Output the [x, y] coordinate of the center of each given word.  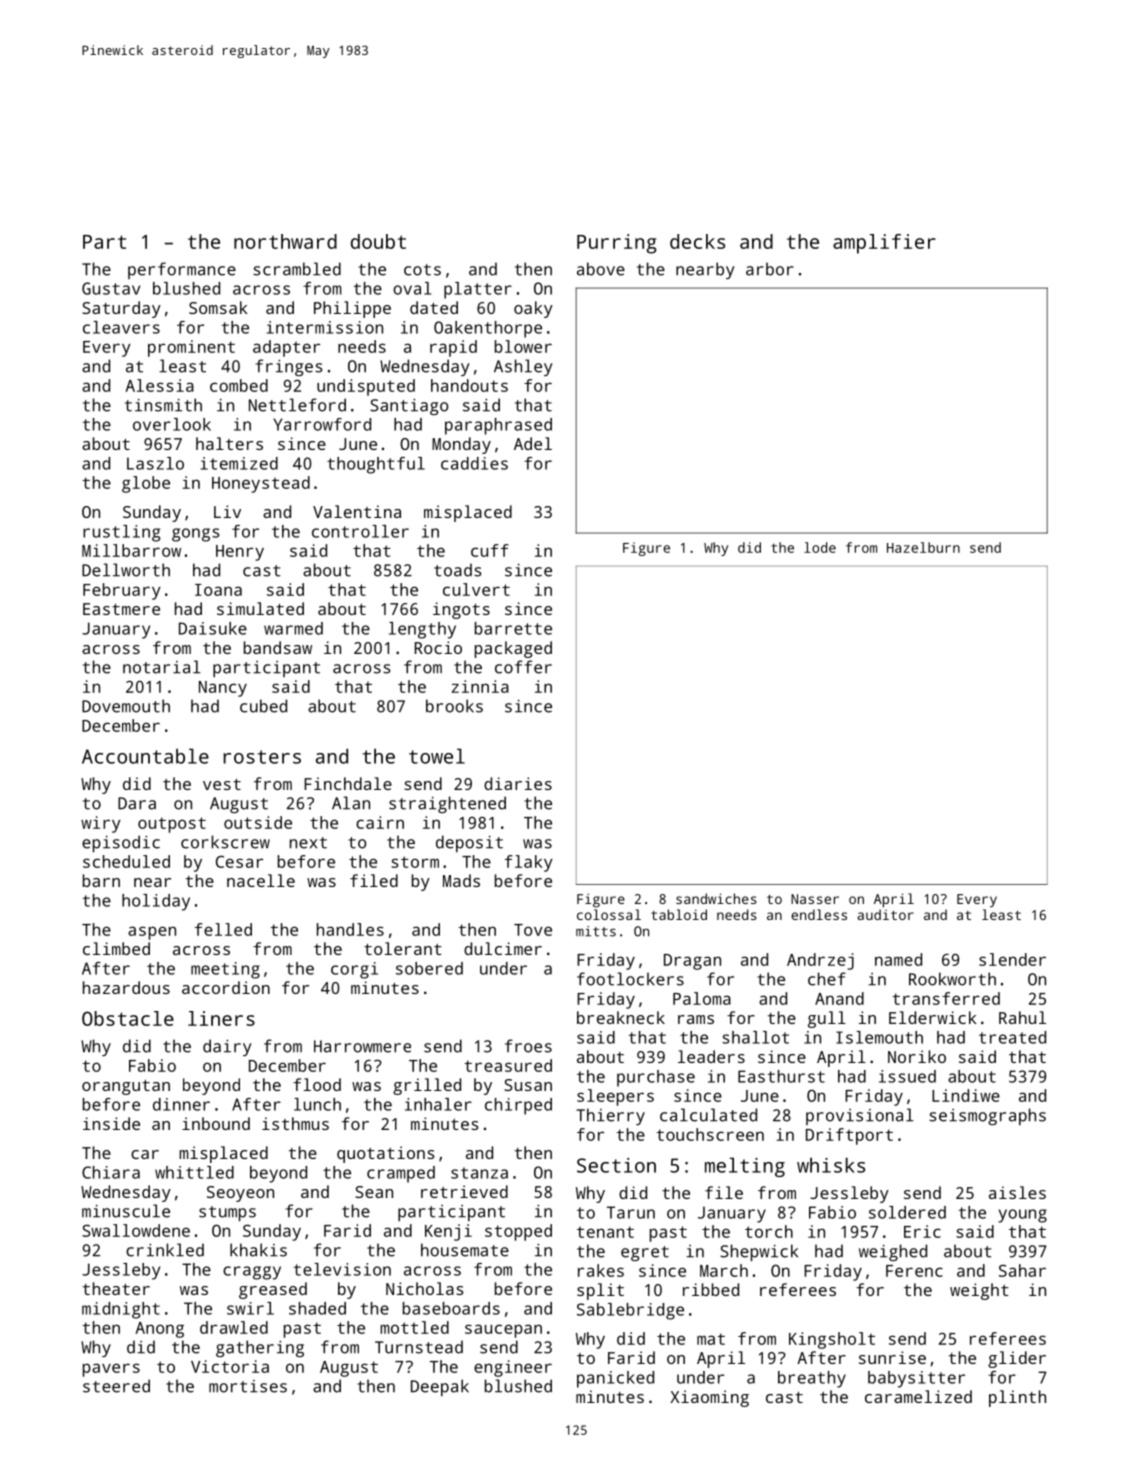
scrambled [297, 269]
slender [1012, 959]
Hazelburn [923, 547]
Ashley [523, 367]
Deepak [440, 1387]
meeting [225, 970]
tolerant [403, 948]
